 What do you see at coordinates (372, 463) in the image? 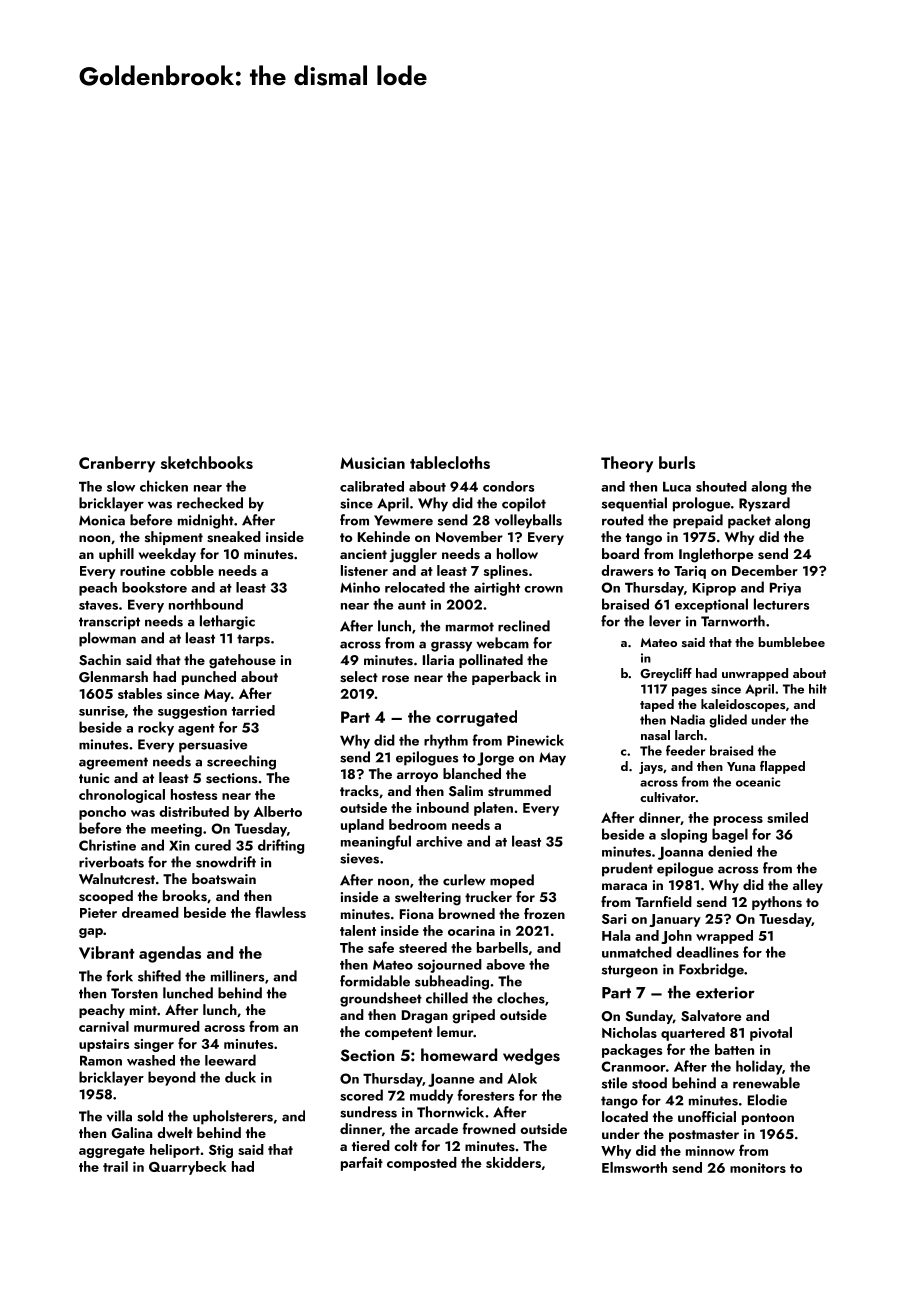
I see `Musician` at bounding box center [372, 463].
